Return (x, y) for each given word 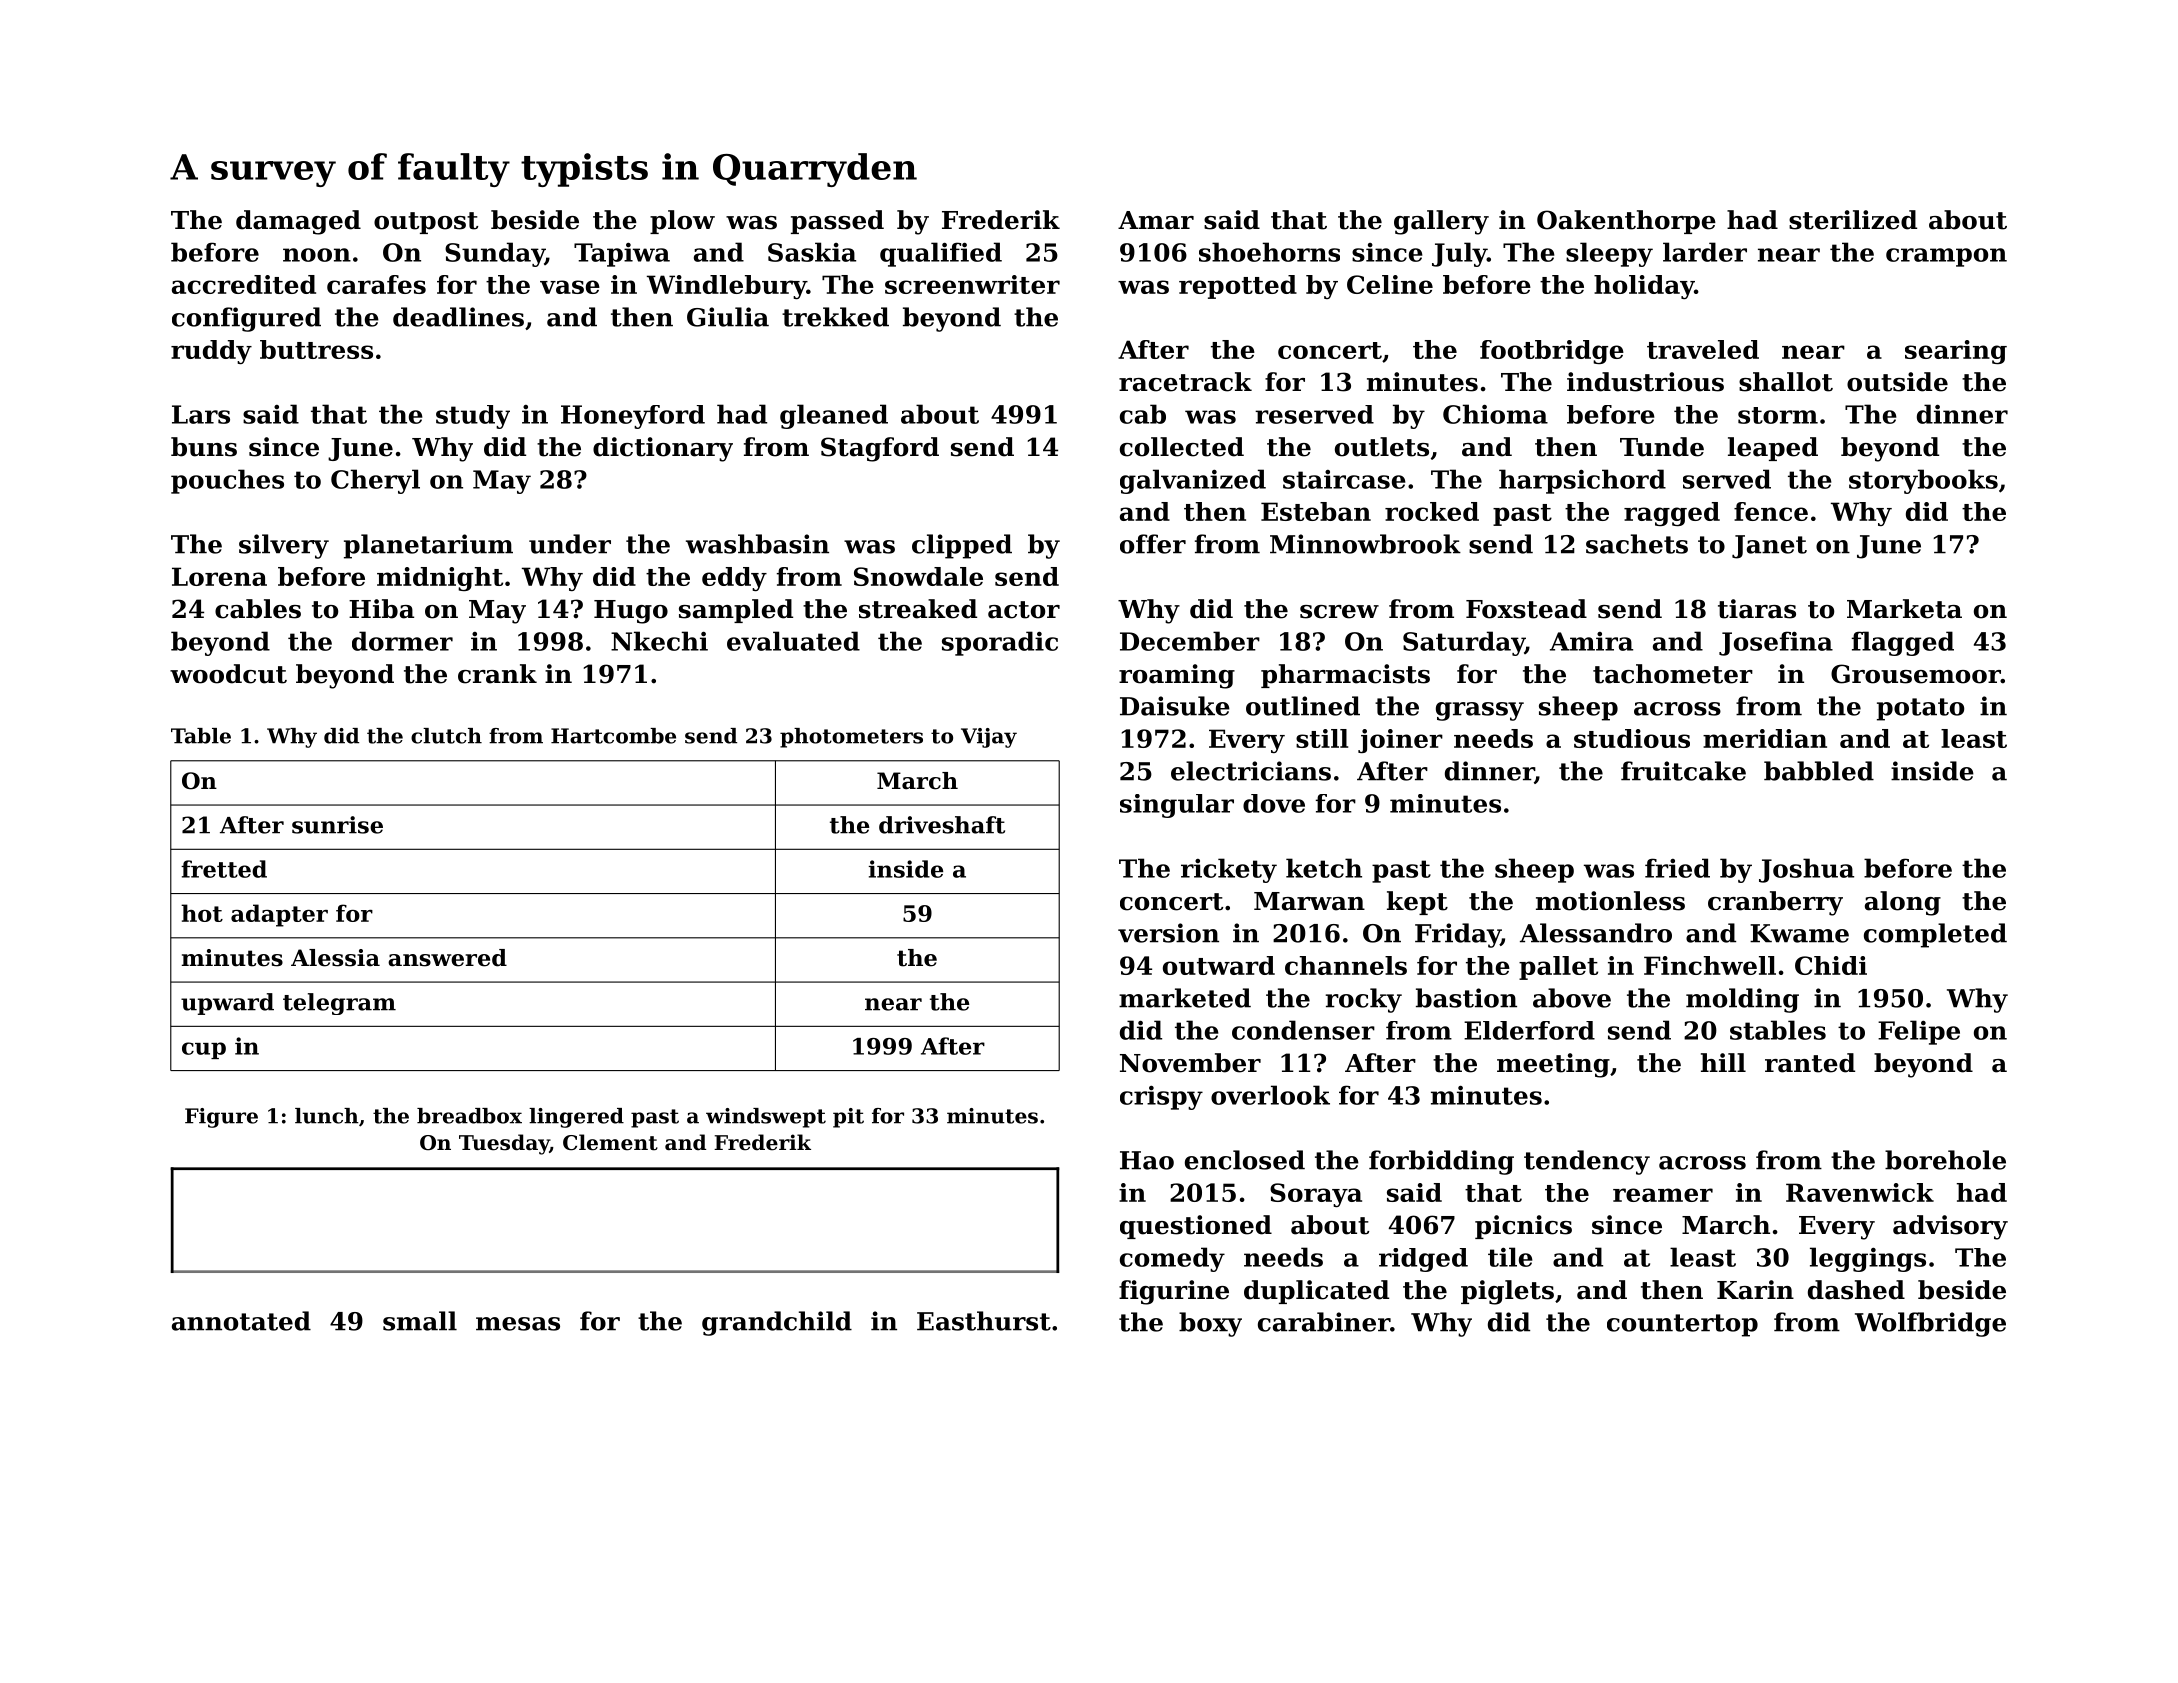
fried (1677, 868)
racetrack (1185, 382)
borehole (1945, 1160)
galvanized (1193, 481)
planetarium (428, 546)
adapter (279, 915)
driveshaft (942, 825)
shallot (1786, 382)
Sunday (495, 254)
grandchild (777, 1323)
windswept (766, 1118)
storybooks (1923, 481)
